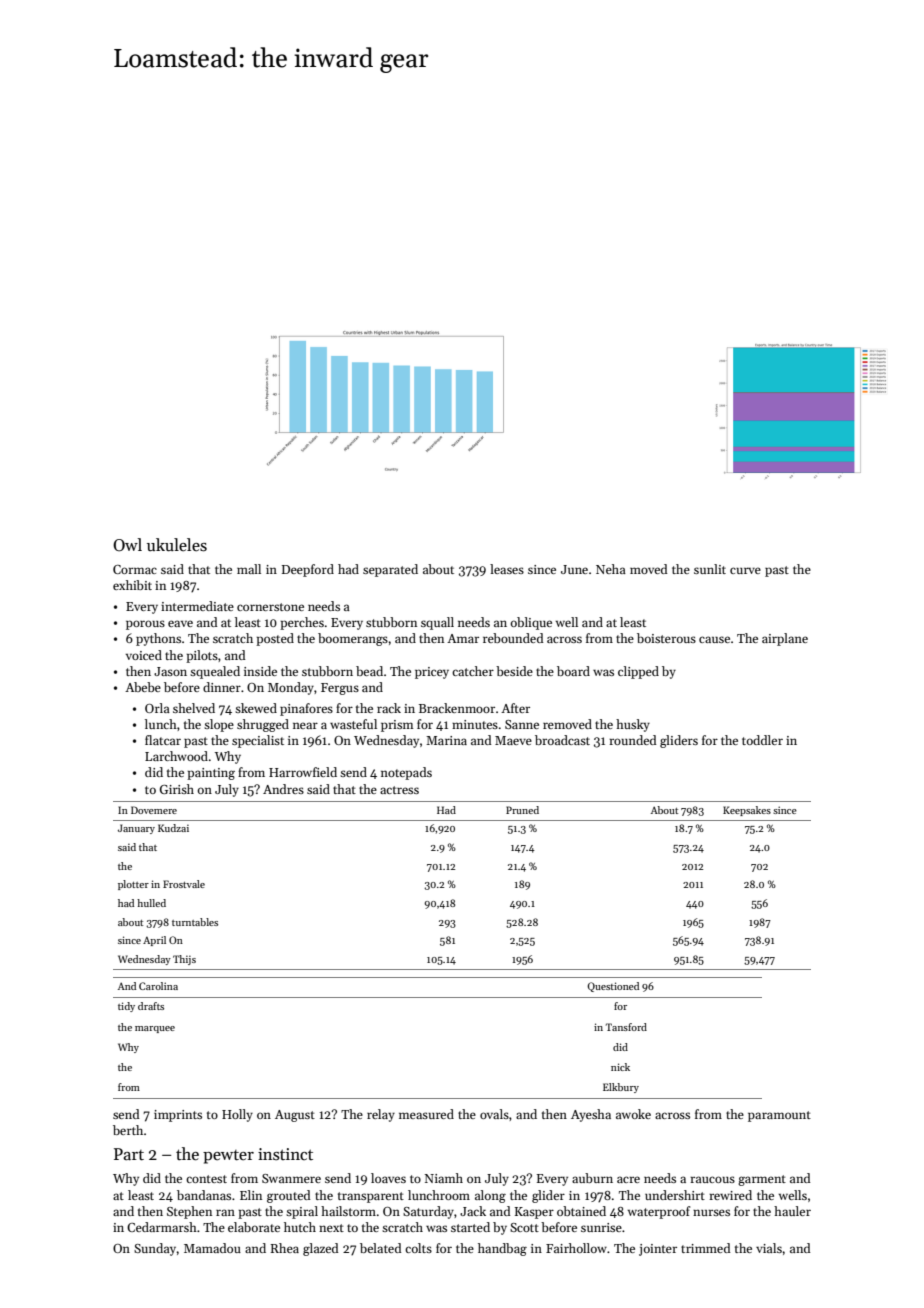 Image resolution: width=924 pixels, height=1308 pixels. Describe the element at coordinates (158, 986) in the screenshot. I see `Carolina` at that location.
